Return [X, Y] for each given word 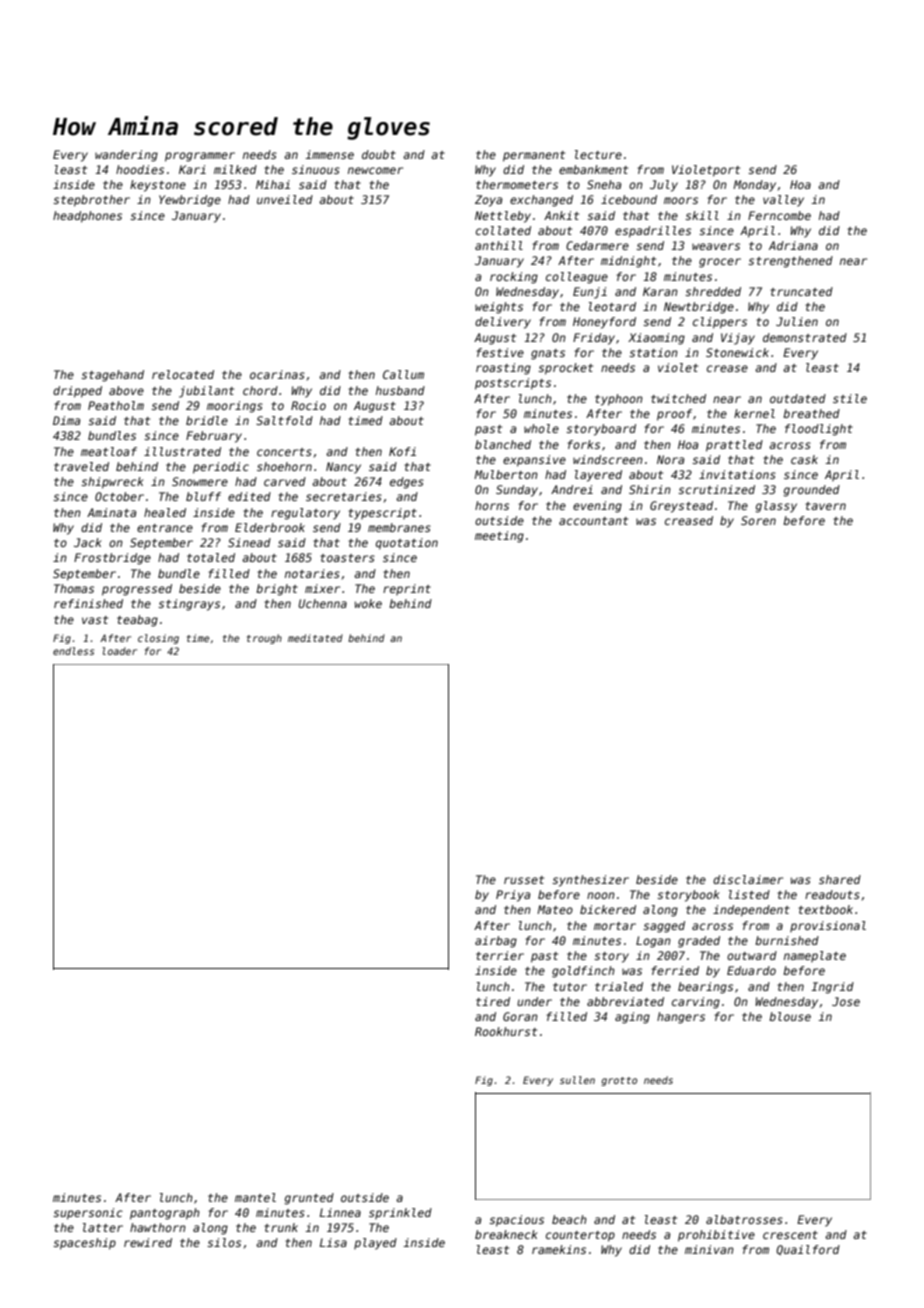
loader [119, 651]
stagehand [112, 376]
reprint [407, 590]
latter [103, 1227]
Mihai [273, 184]
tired [493, 1001]
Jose [846, 1001]
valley [783, 201]
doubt [379, 154]
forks [583, 444]
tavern [825, 506]
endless [73, 651]
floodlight [819, 430]
